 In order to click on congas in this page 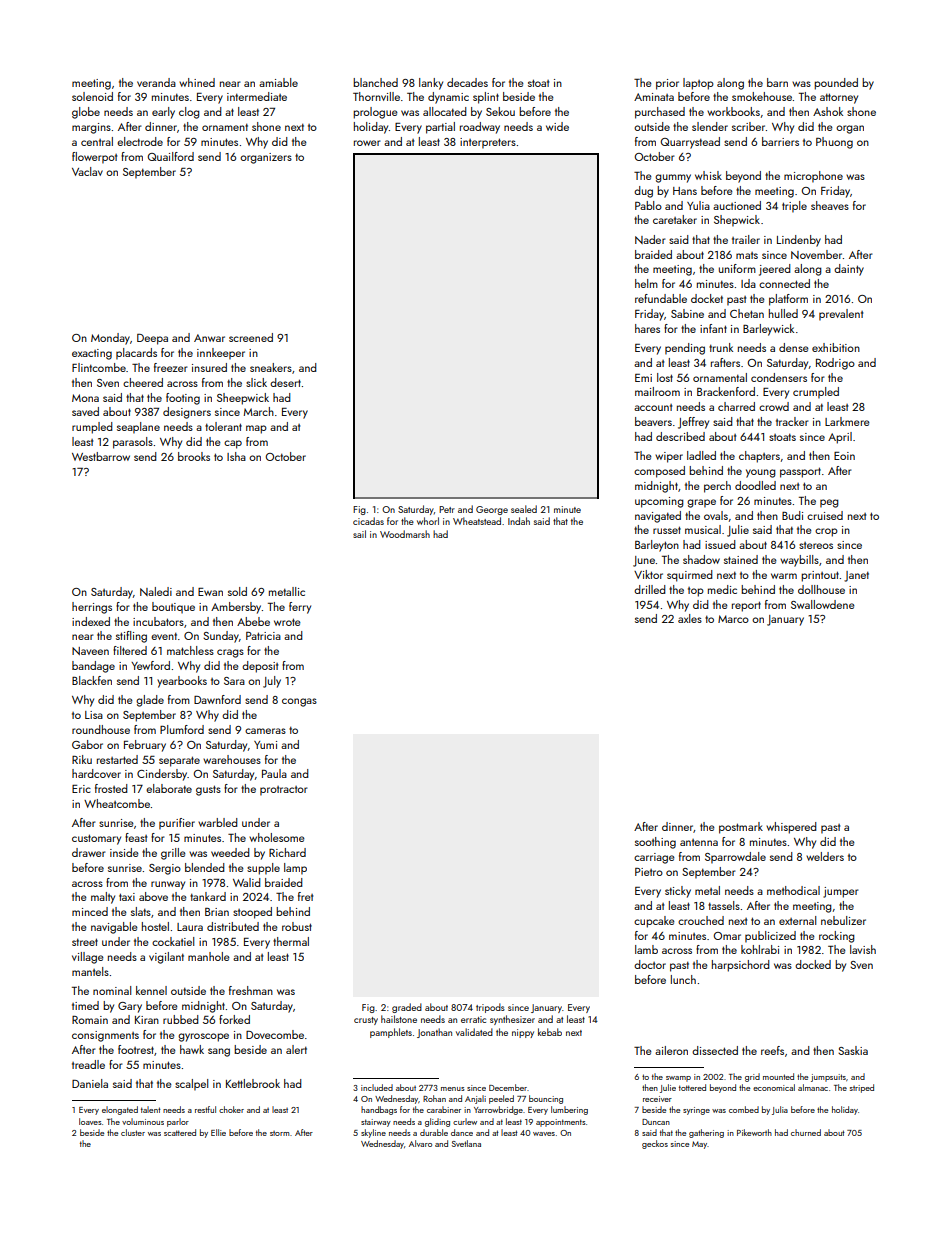, I will do `click(299, 702)`.
